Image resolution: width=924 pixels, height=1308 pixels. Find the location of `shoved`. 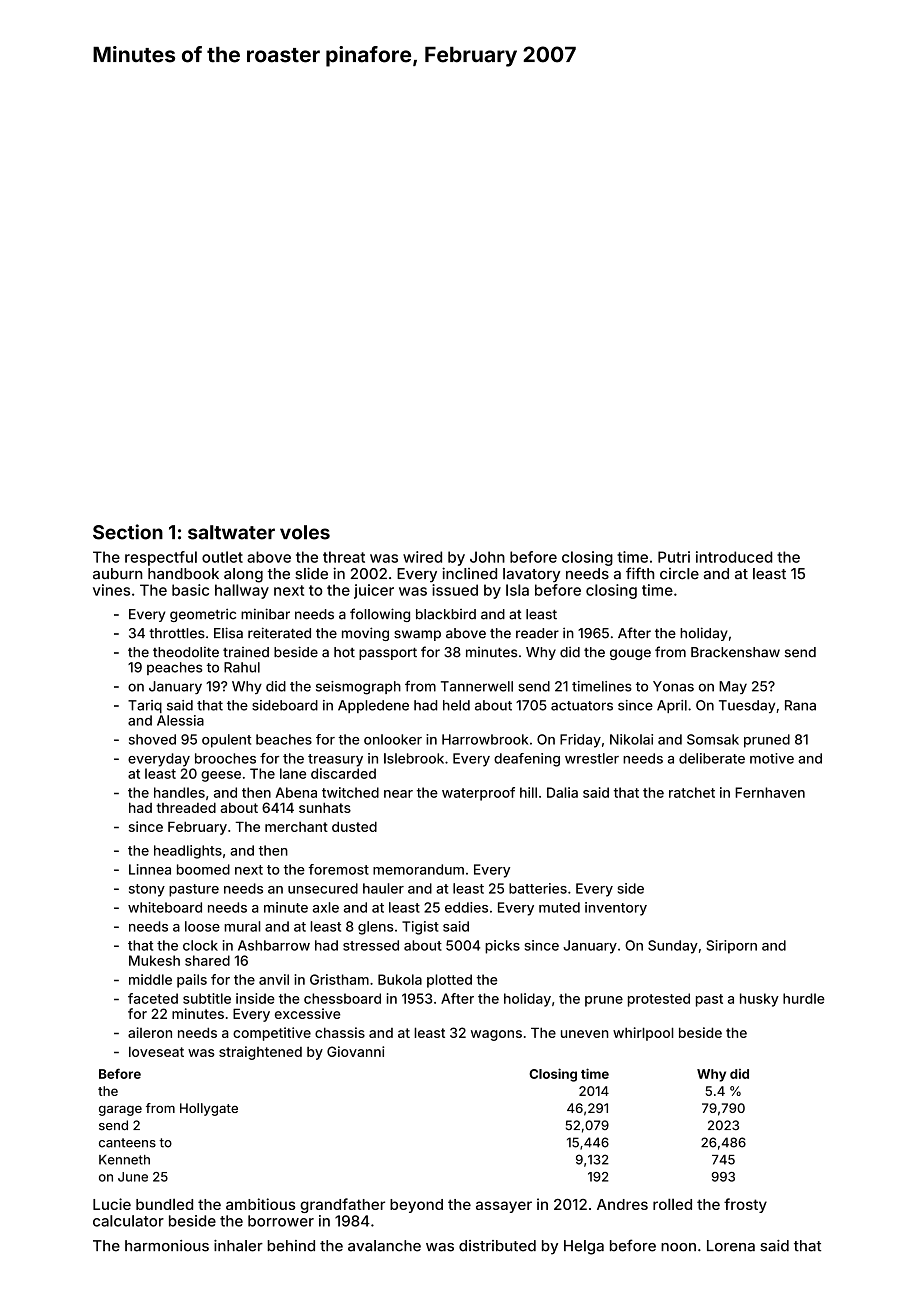

shoved is located at coordinates (152, 739).
